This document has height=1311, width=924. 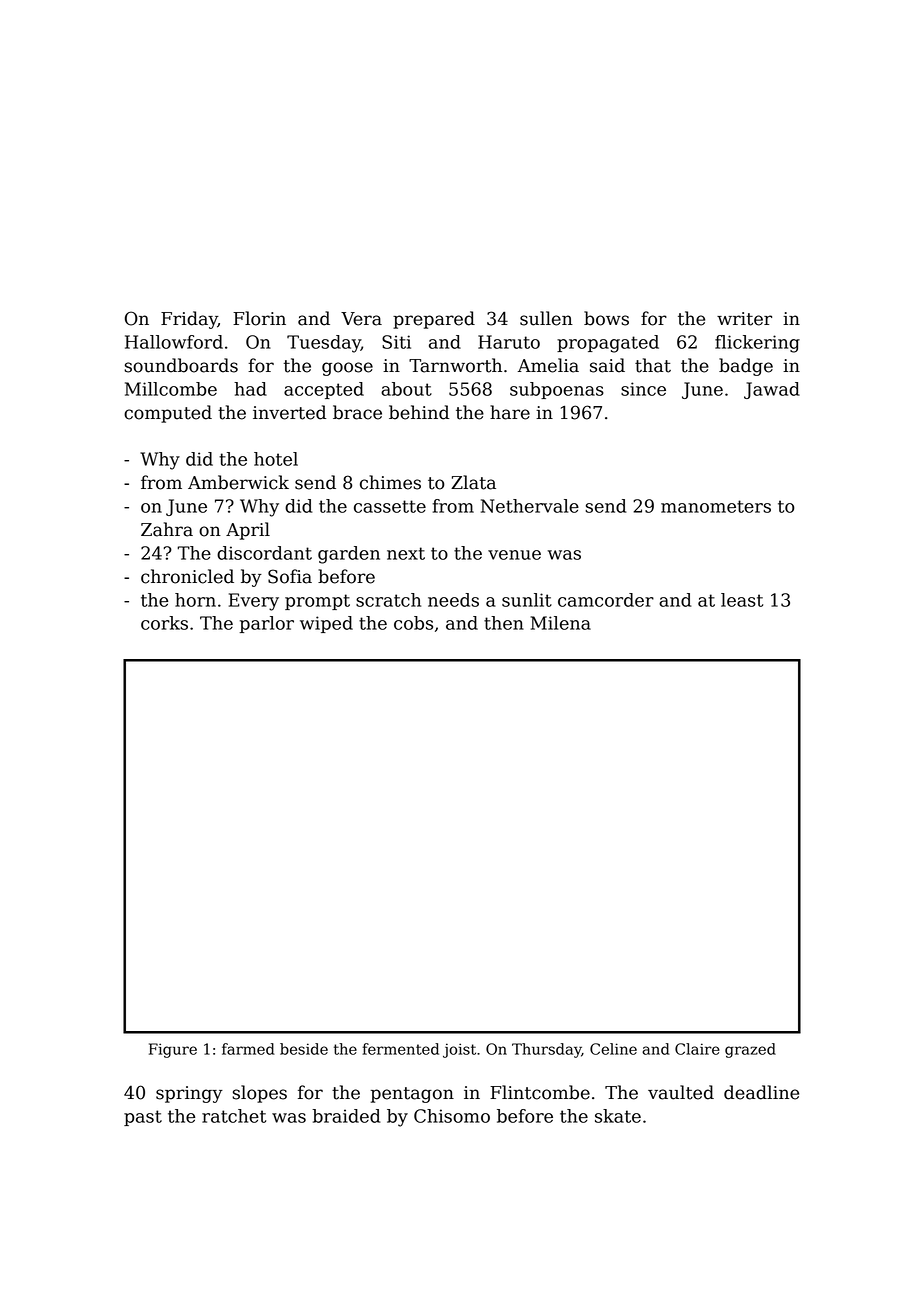 I want to click on cobs, so click(x=413, y=623).
